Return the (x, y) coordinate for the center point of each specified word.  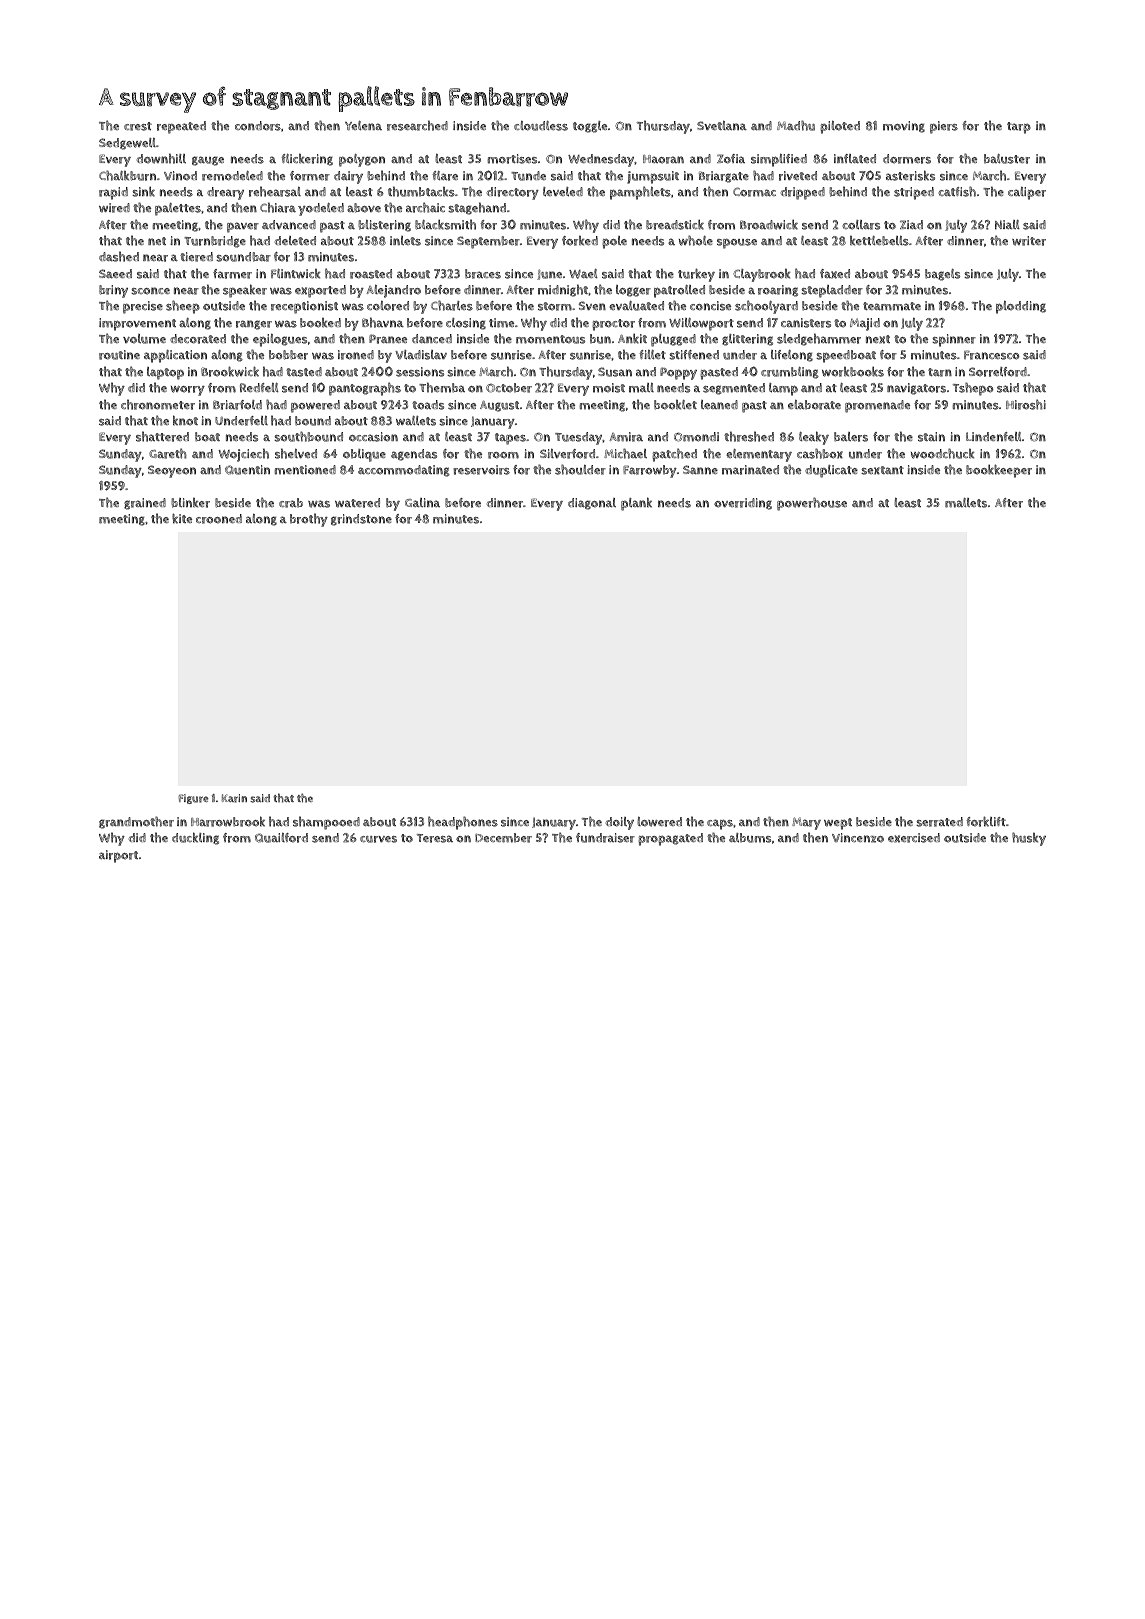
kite (182, 518)
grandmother (136, 822)
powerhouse (812, 504)
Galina (422, 502)
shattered (162, 436)
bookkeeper (999, 471)
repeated (181, 127)
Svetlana (722, 125)
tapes (510, 439)
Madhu (796, 125)
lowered (659, 822)
